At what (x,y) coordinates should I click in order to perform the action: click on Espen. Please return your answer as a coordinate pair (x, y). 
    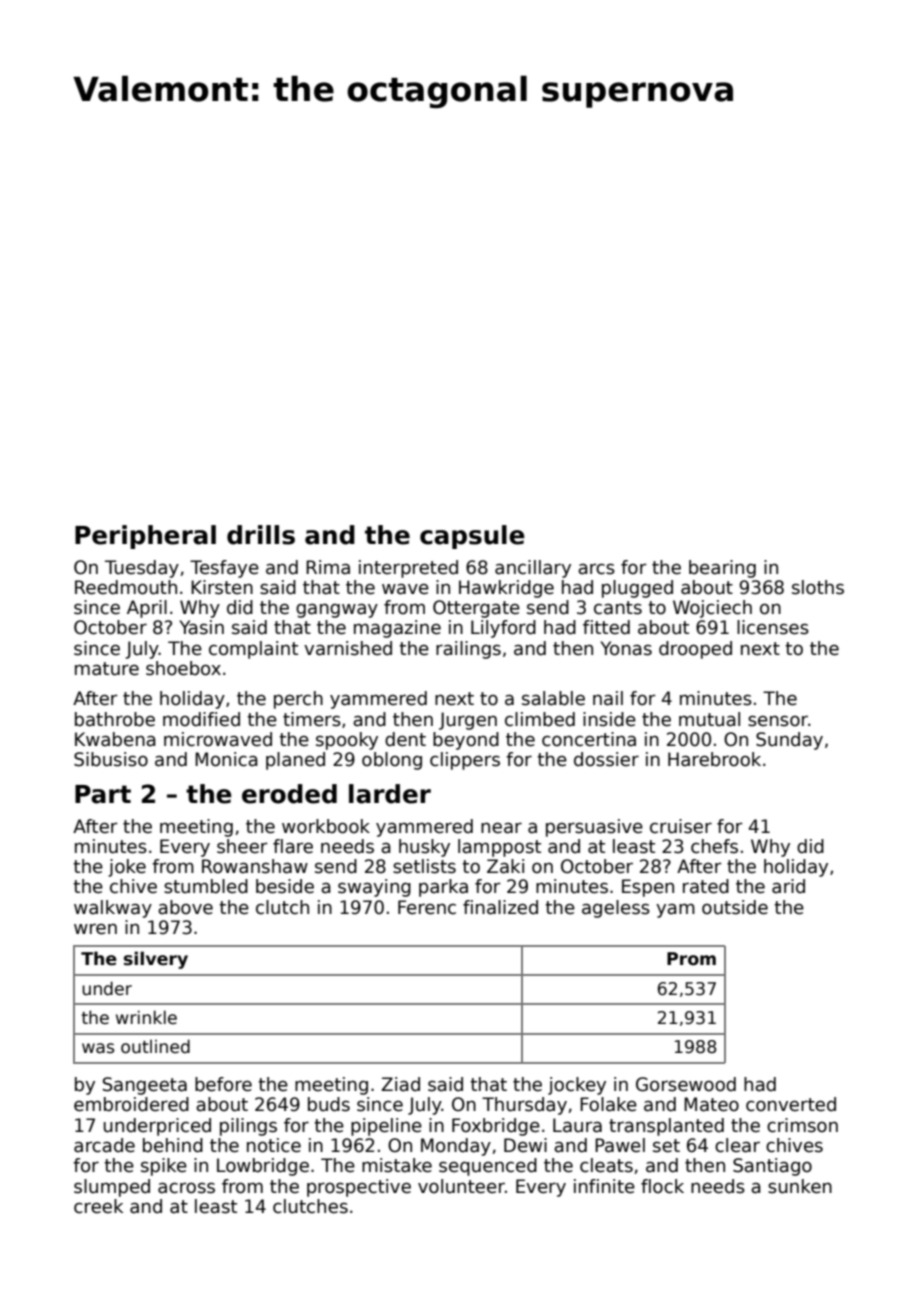
    Looking at the image, I should click on (648, 888).
